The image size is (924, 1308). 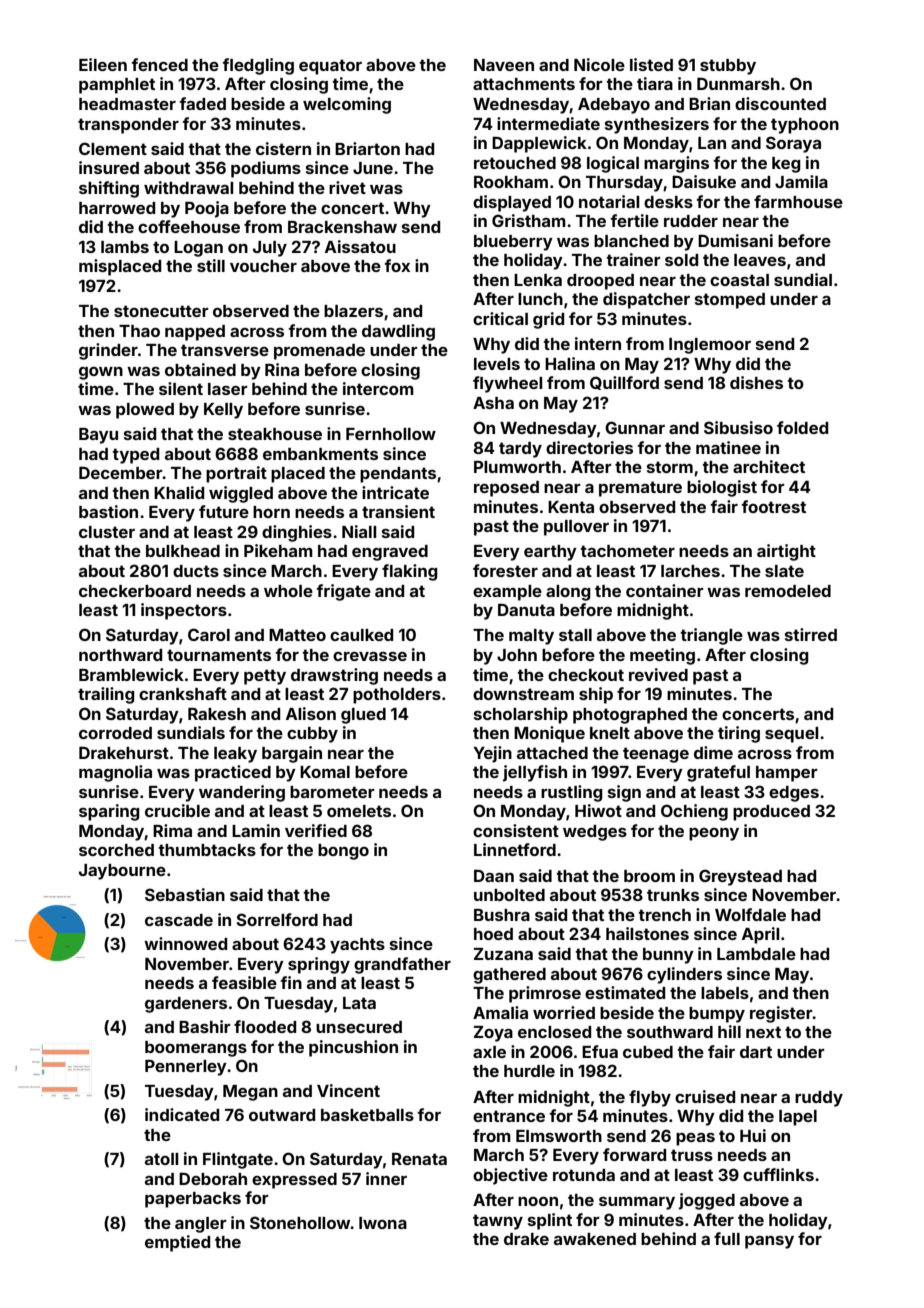 What do you see at coordinates (397, 696) in the screenshot?
I see `potholders` at bounding box center [397, 696].
